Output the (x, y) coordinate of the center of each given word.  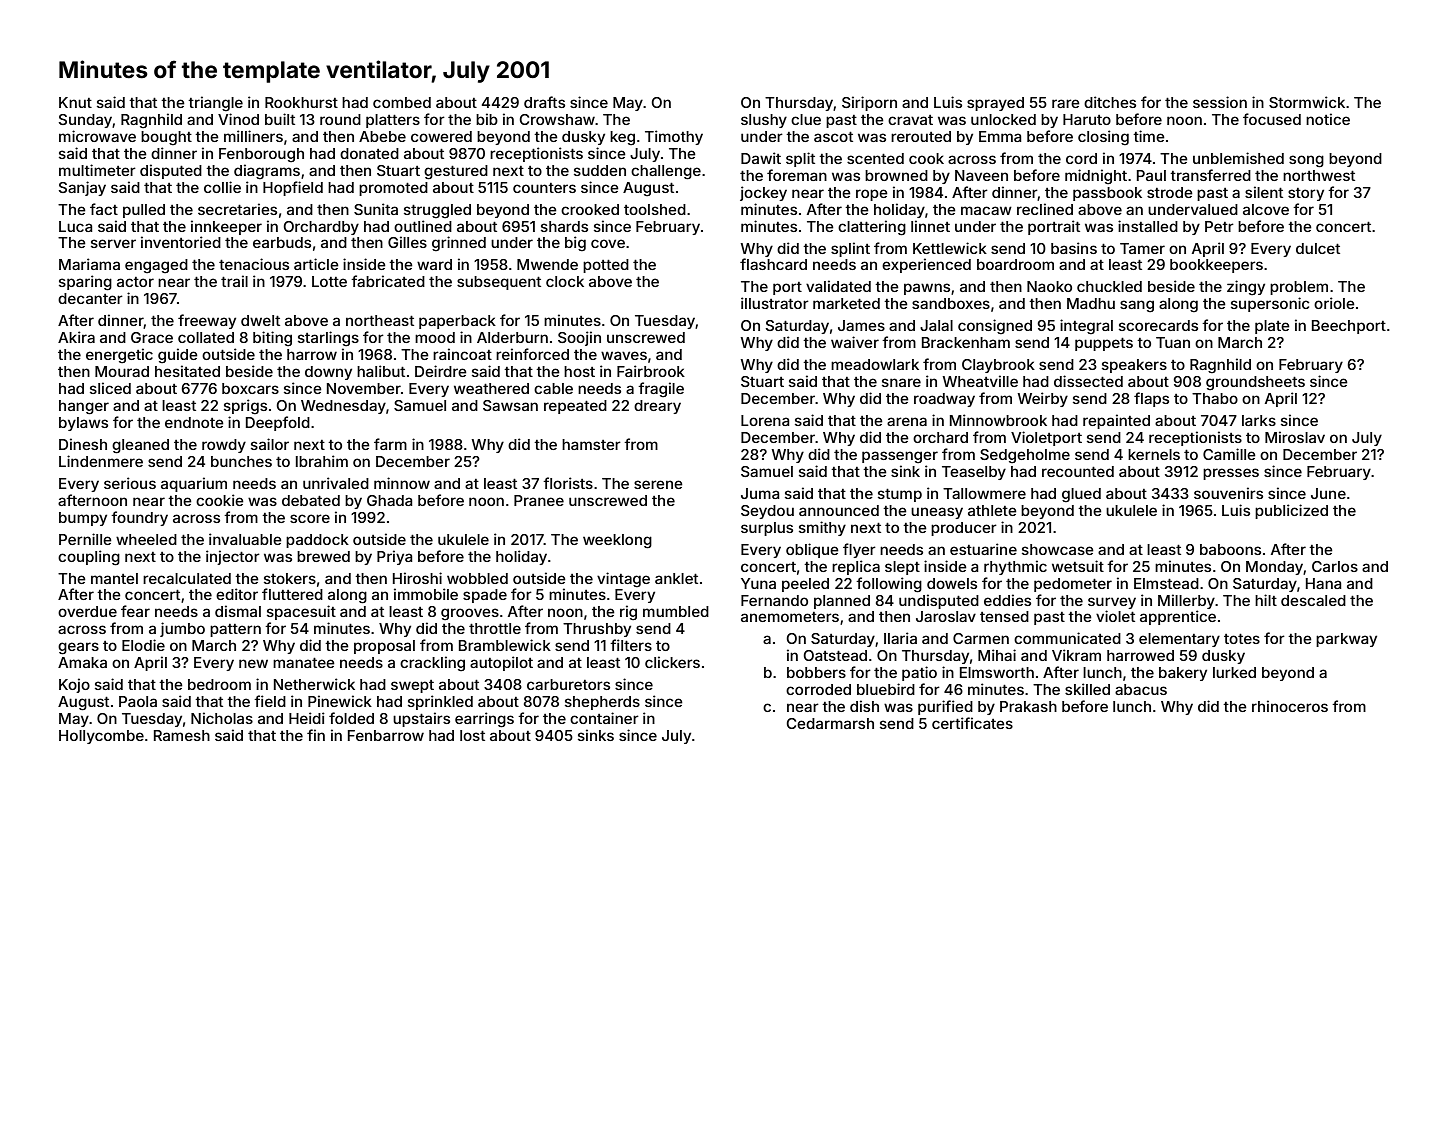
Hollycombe (101, 737)
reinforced (532, 354)
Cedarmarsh (830, 723)
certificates (972, 723)
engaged (156, 266)
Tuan (1173, 342)
